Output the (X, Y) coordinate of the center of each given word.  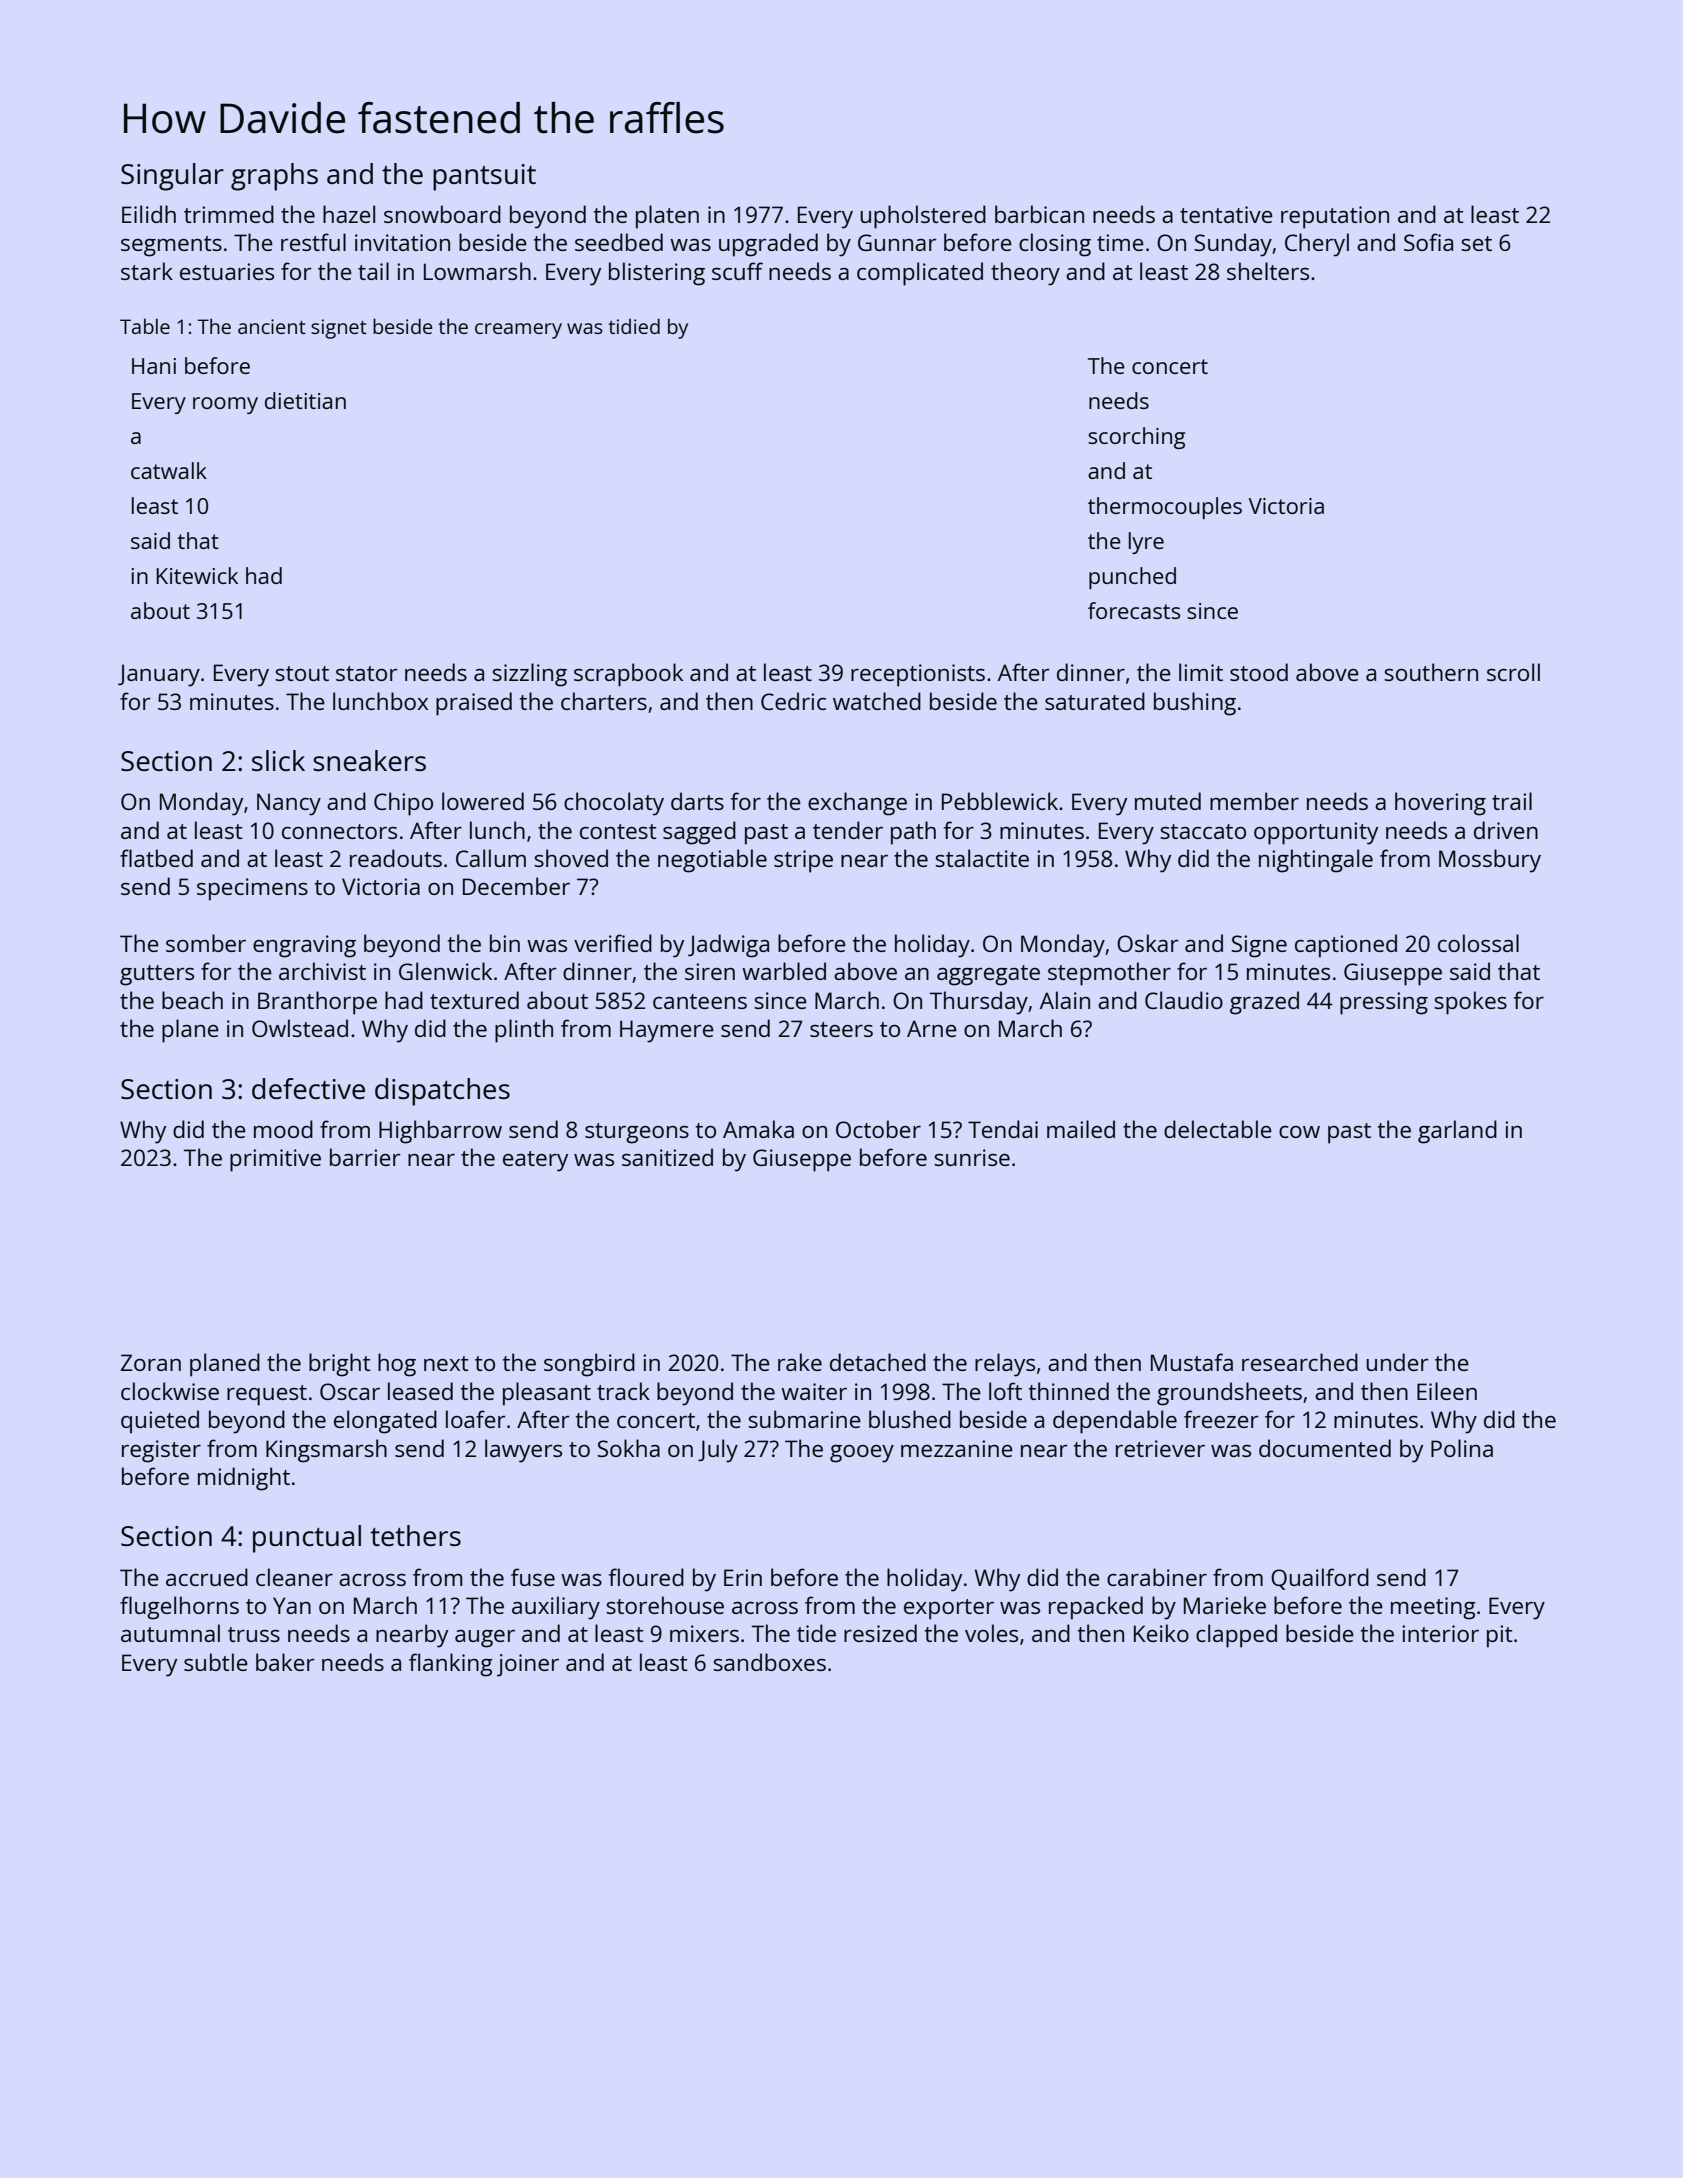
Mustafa (1192, 1362)
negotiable (712, 861)
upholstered (923, 217)
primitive (275, 1160)
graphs (274, 177)
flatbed (156, 858)
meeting (1433, 1608)
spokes (1470, 1003)
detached (878, 1362)
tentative (1226, 214)
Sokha (628, 1448)
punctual (307, 1539)
